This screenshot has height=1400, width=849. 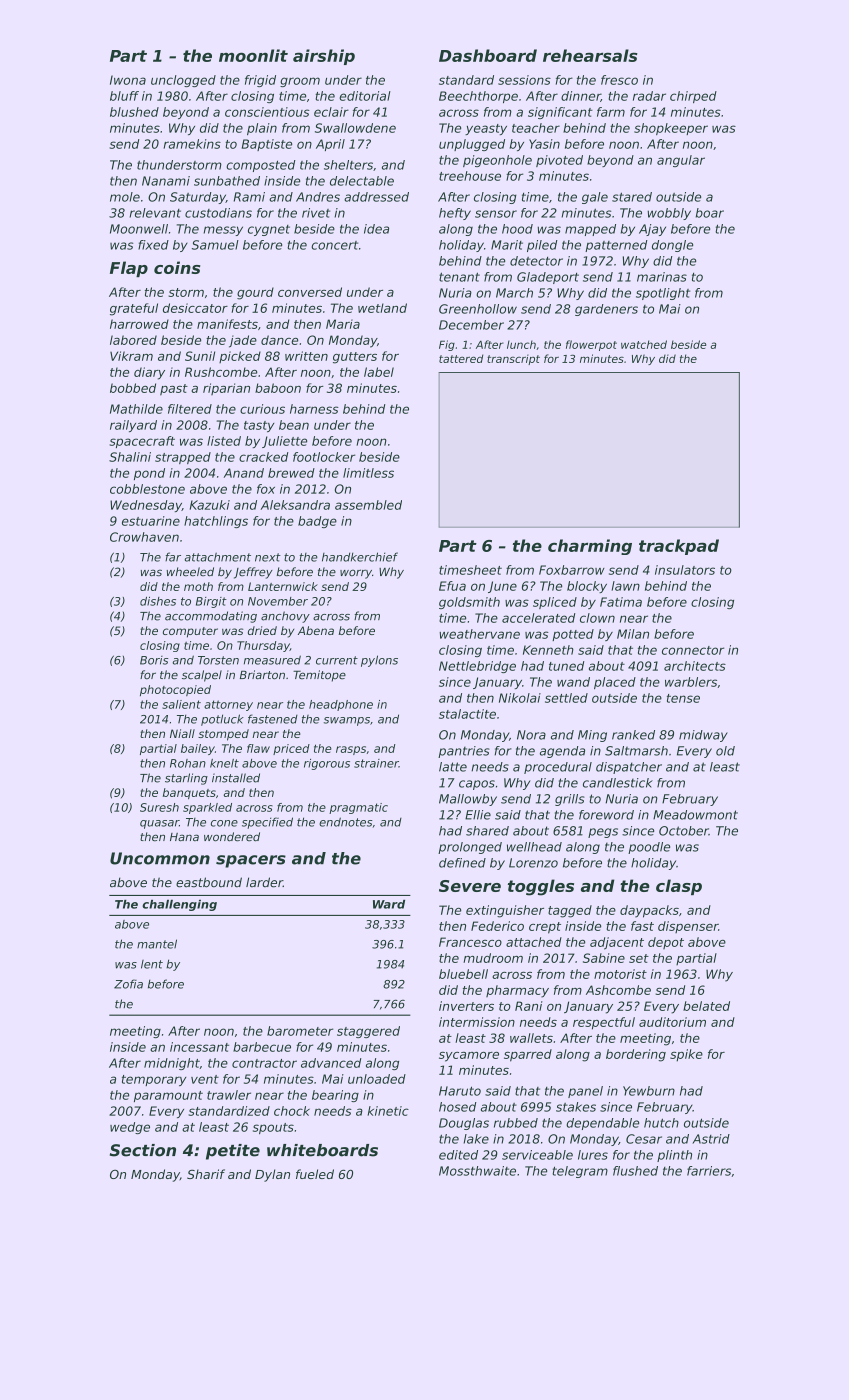 What do you see at coordinates (149, 373) in the screenshot?
I see `diary` at bounding box center [149, 373].
